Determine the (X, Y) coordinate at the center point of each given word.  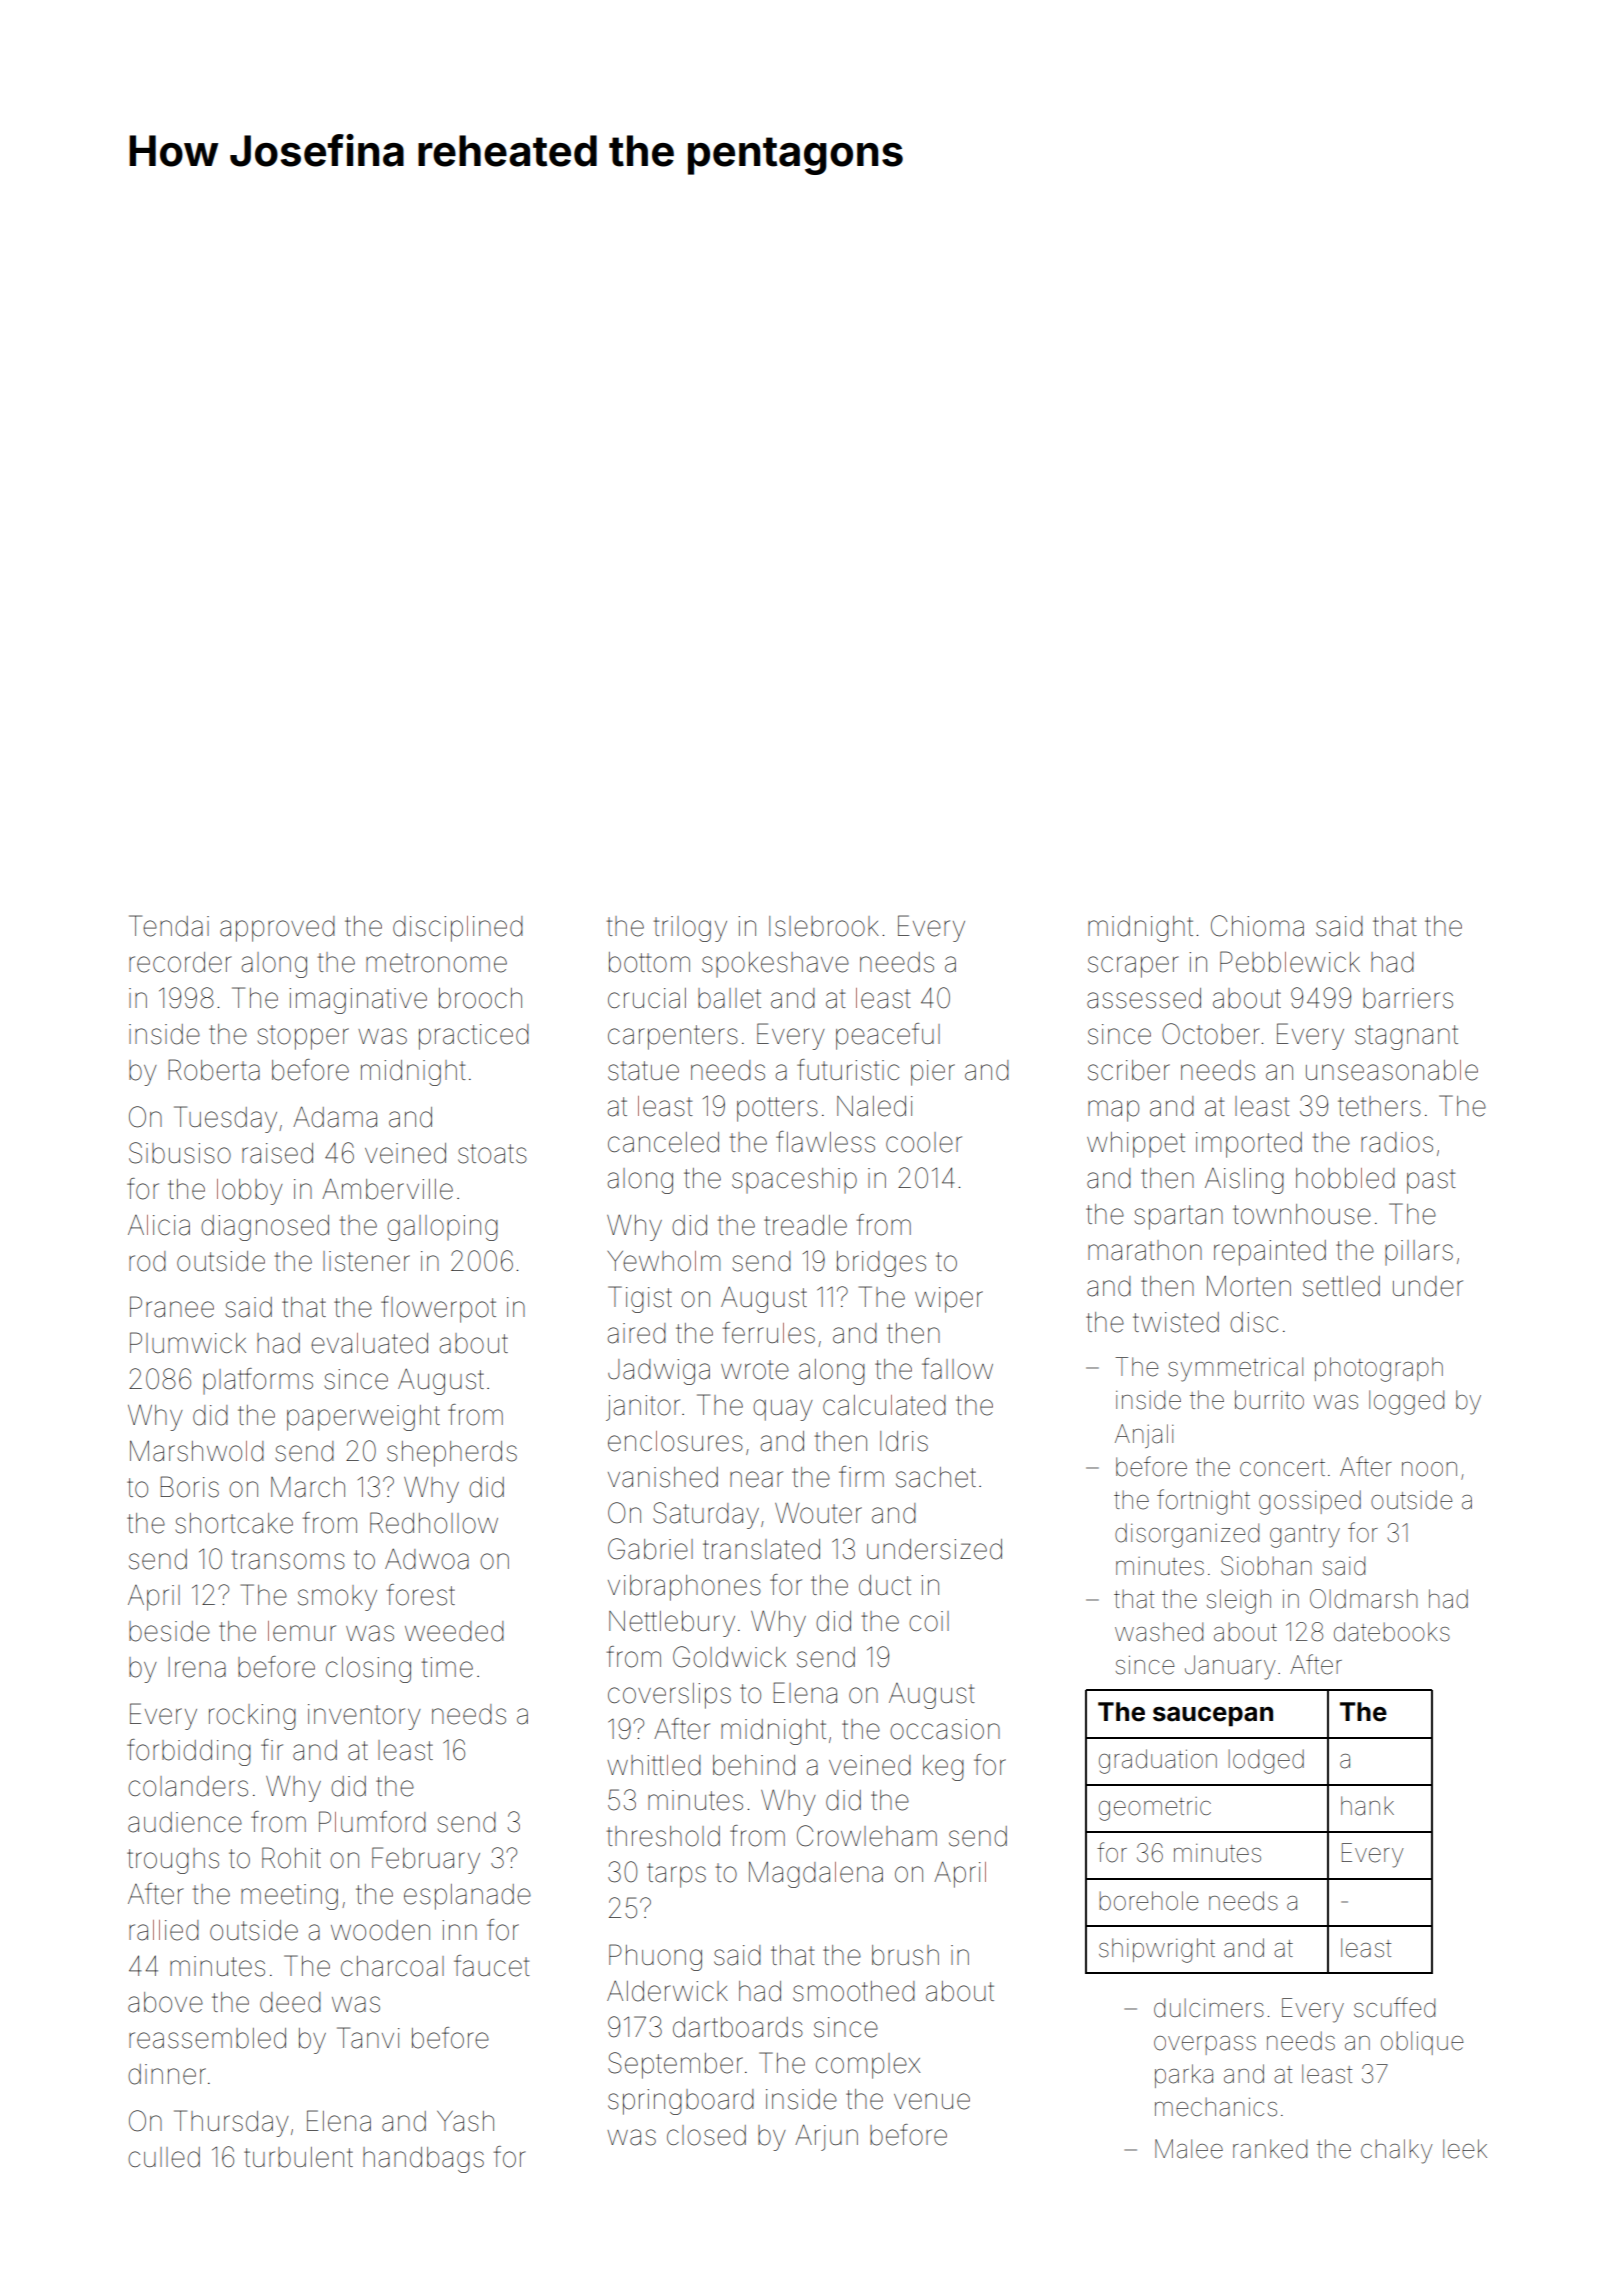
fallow (957, 1369)
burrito (1269, 1400)
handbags (423, 2160)
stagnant (1406, 1037)
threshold (663, 1836)
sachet (936, 1477)
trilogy (690, 929)
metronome (436, 963)
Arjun (826, 2137)
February (426, 1860)
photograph (1379, 1369)
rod (147, 1261)
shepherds (452, 1454)
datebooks (1392, 1632)
